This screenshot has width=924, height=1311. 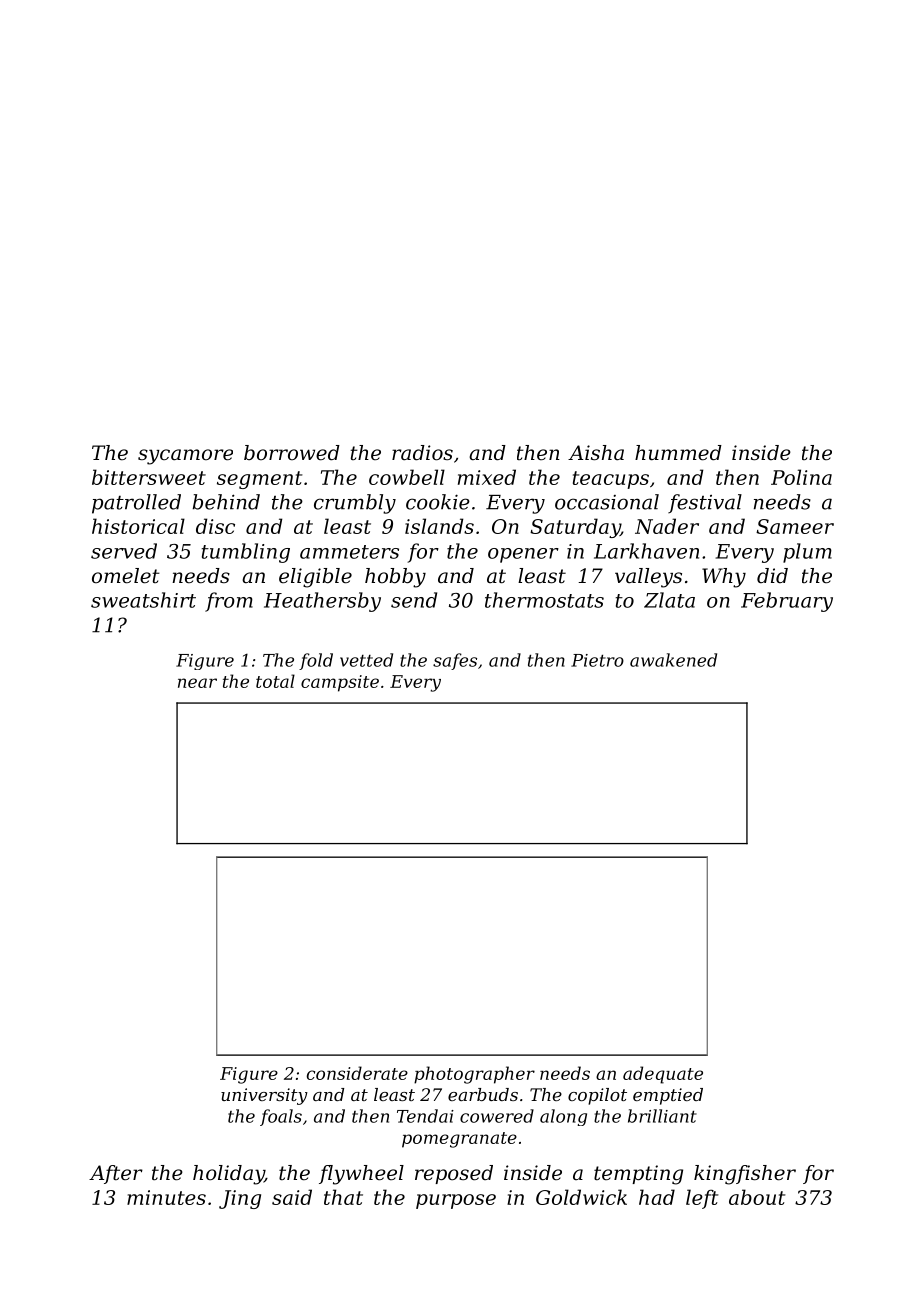 What do you see at coordinates (264, 1096) in the screenshot?
I see `university` at bounding box center [264, 1096].
